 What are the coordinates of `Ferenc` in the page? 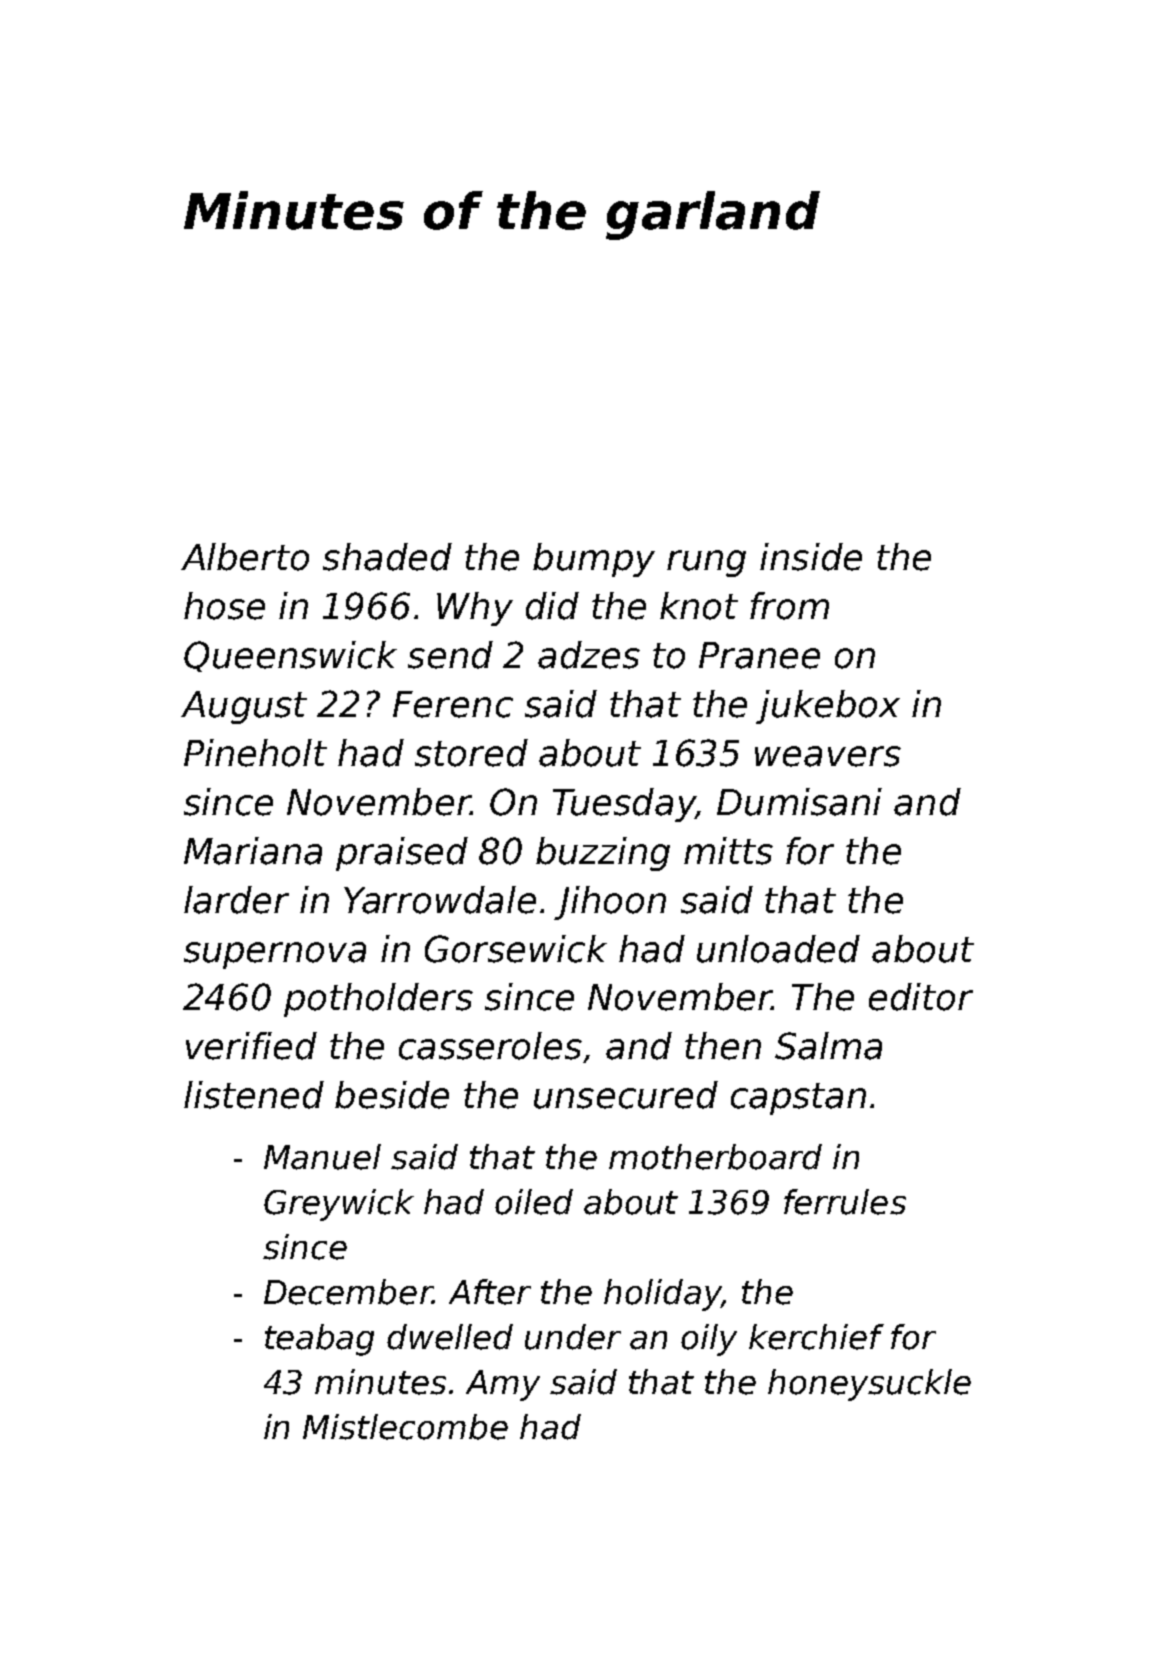 It's located at (453, 704).
